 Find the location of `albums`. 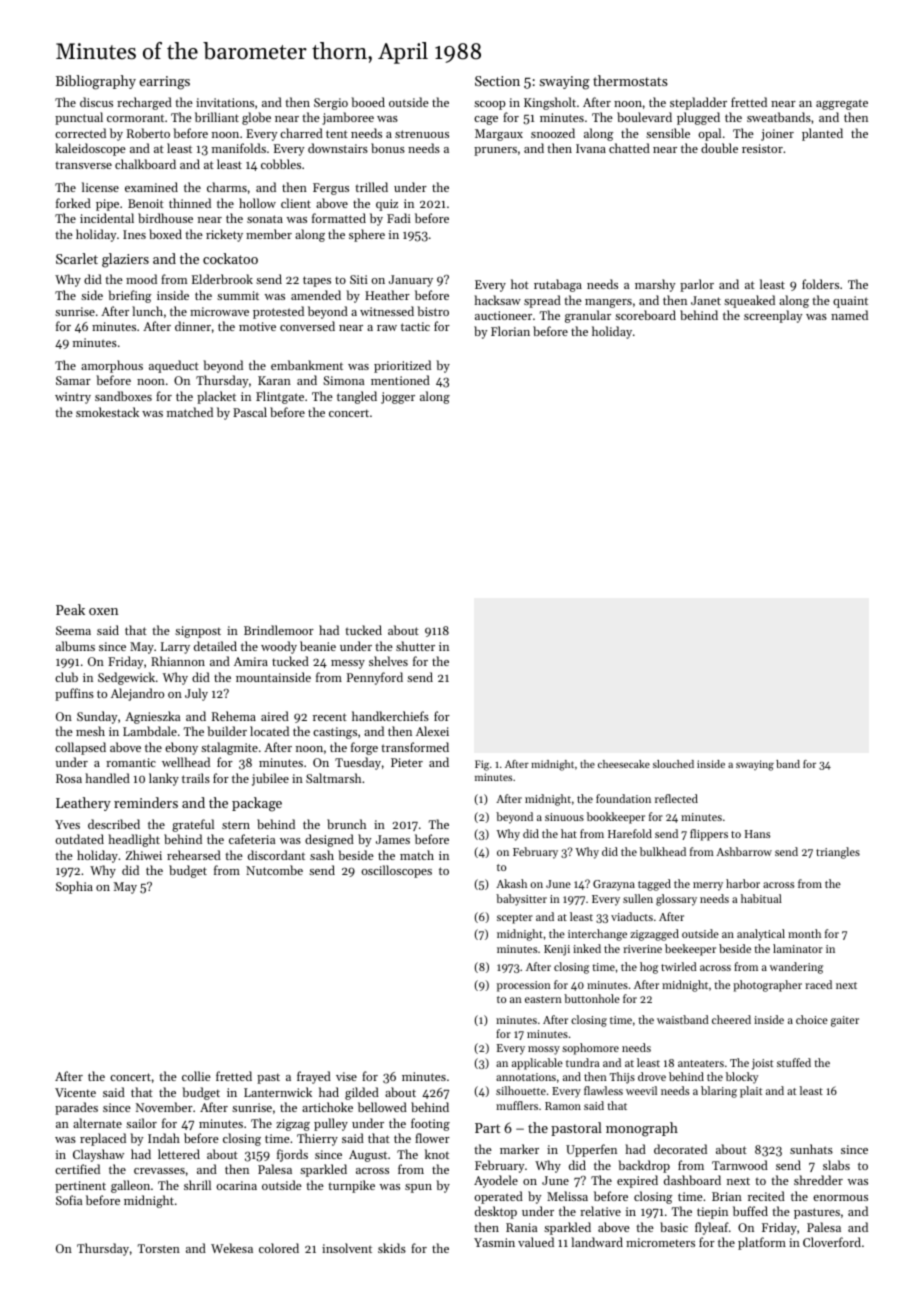

albums is located at coordinates (75, 646).
